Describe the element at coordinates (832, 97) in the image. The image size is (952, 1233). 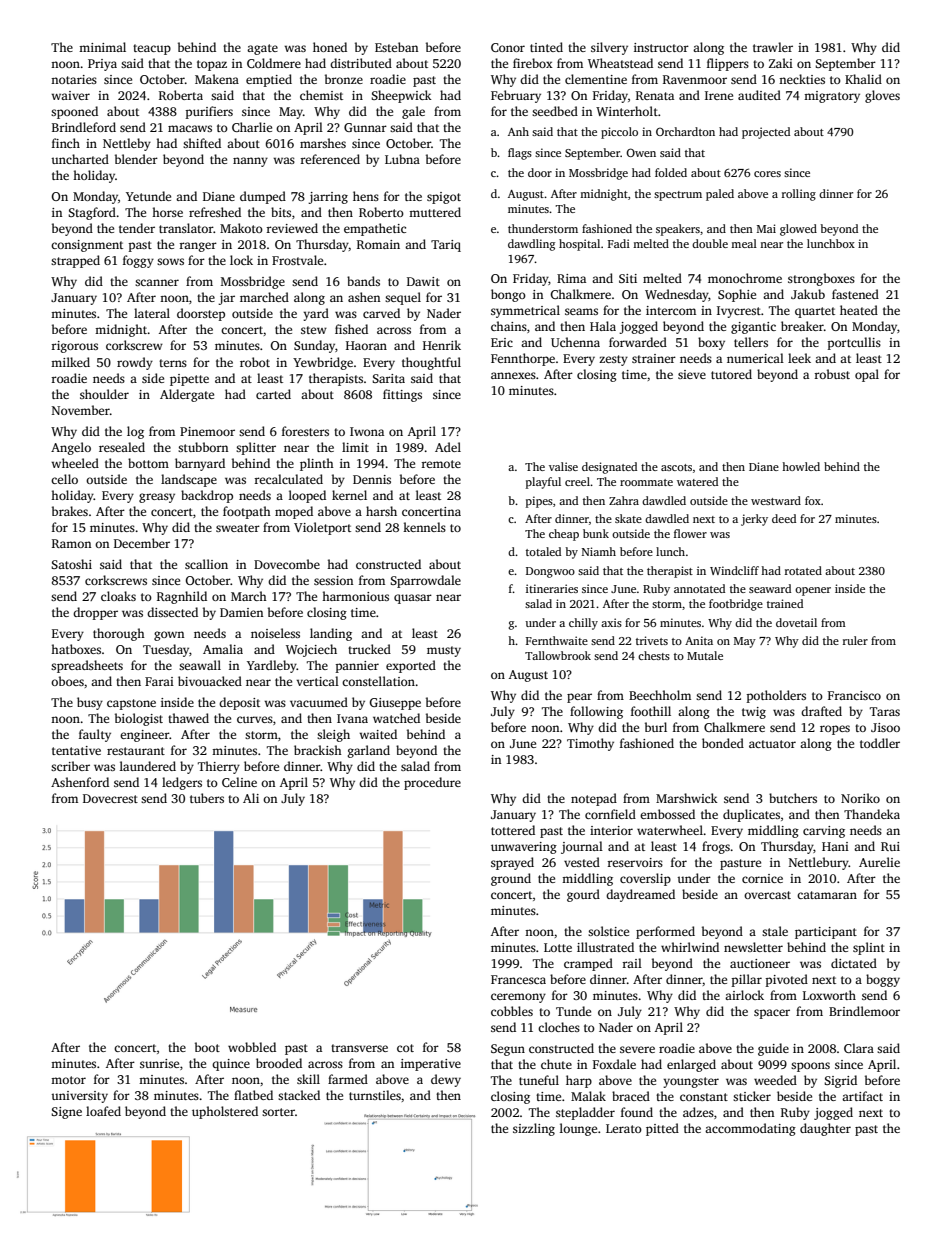
I see `migratory` at that location.
